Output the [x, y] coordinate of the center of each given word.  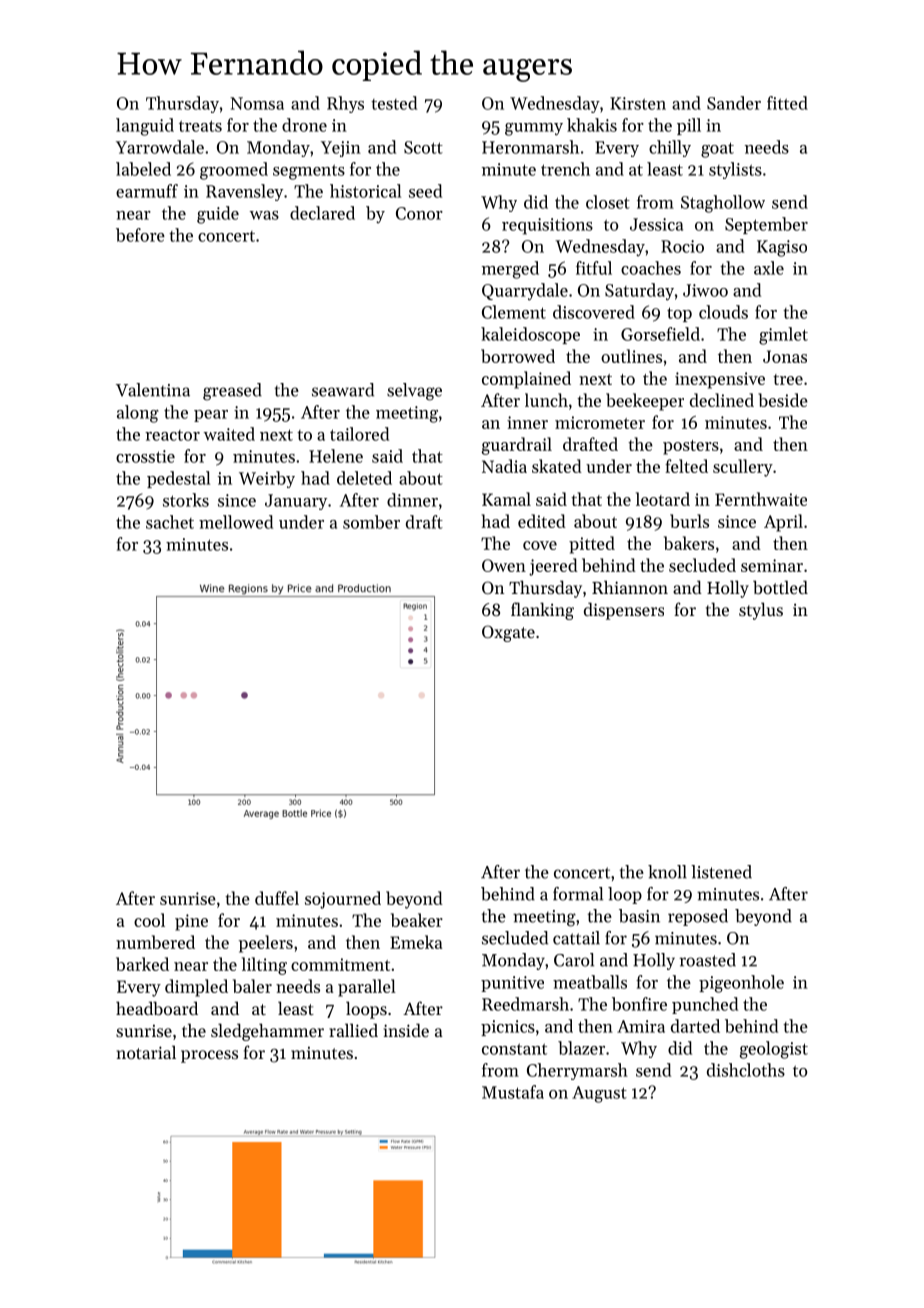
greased [232, 392]
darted [695, 1026]
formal [578, 894]
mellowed [236, 522]
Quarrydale [525, 292]
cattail [576, 938]
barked [142, 964]
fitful [594, 268]
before [140, 235]
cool [149, 920]
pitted [592, 545]
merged [510, 270]
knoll [667, 872]
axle [769, 268]
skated [557, 466]
